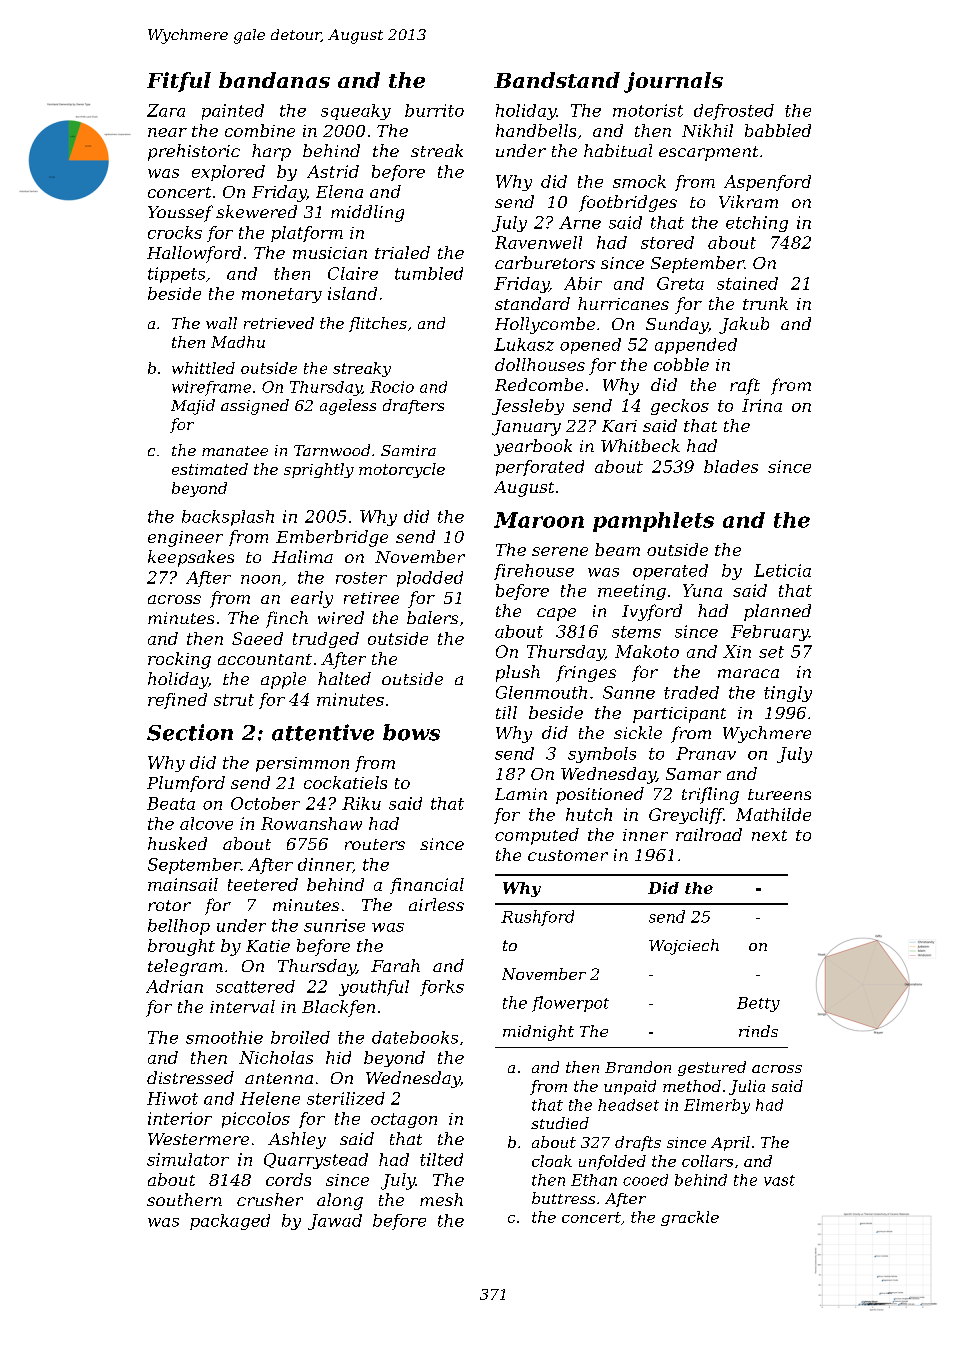 Image resolution: width=959 pixels, height=1362 pixels. What do you see at coordinates (673, 82) in the screenshot?
I see `journals` at bounding box center [673, 82].
